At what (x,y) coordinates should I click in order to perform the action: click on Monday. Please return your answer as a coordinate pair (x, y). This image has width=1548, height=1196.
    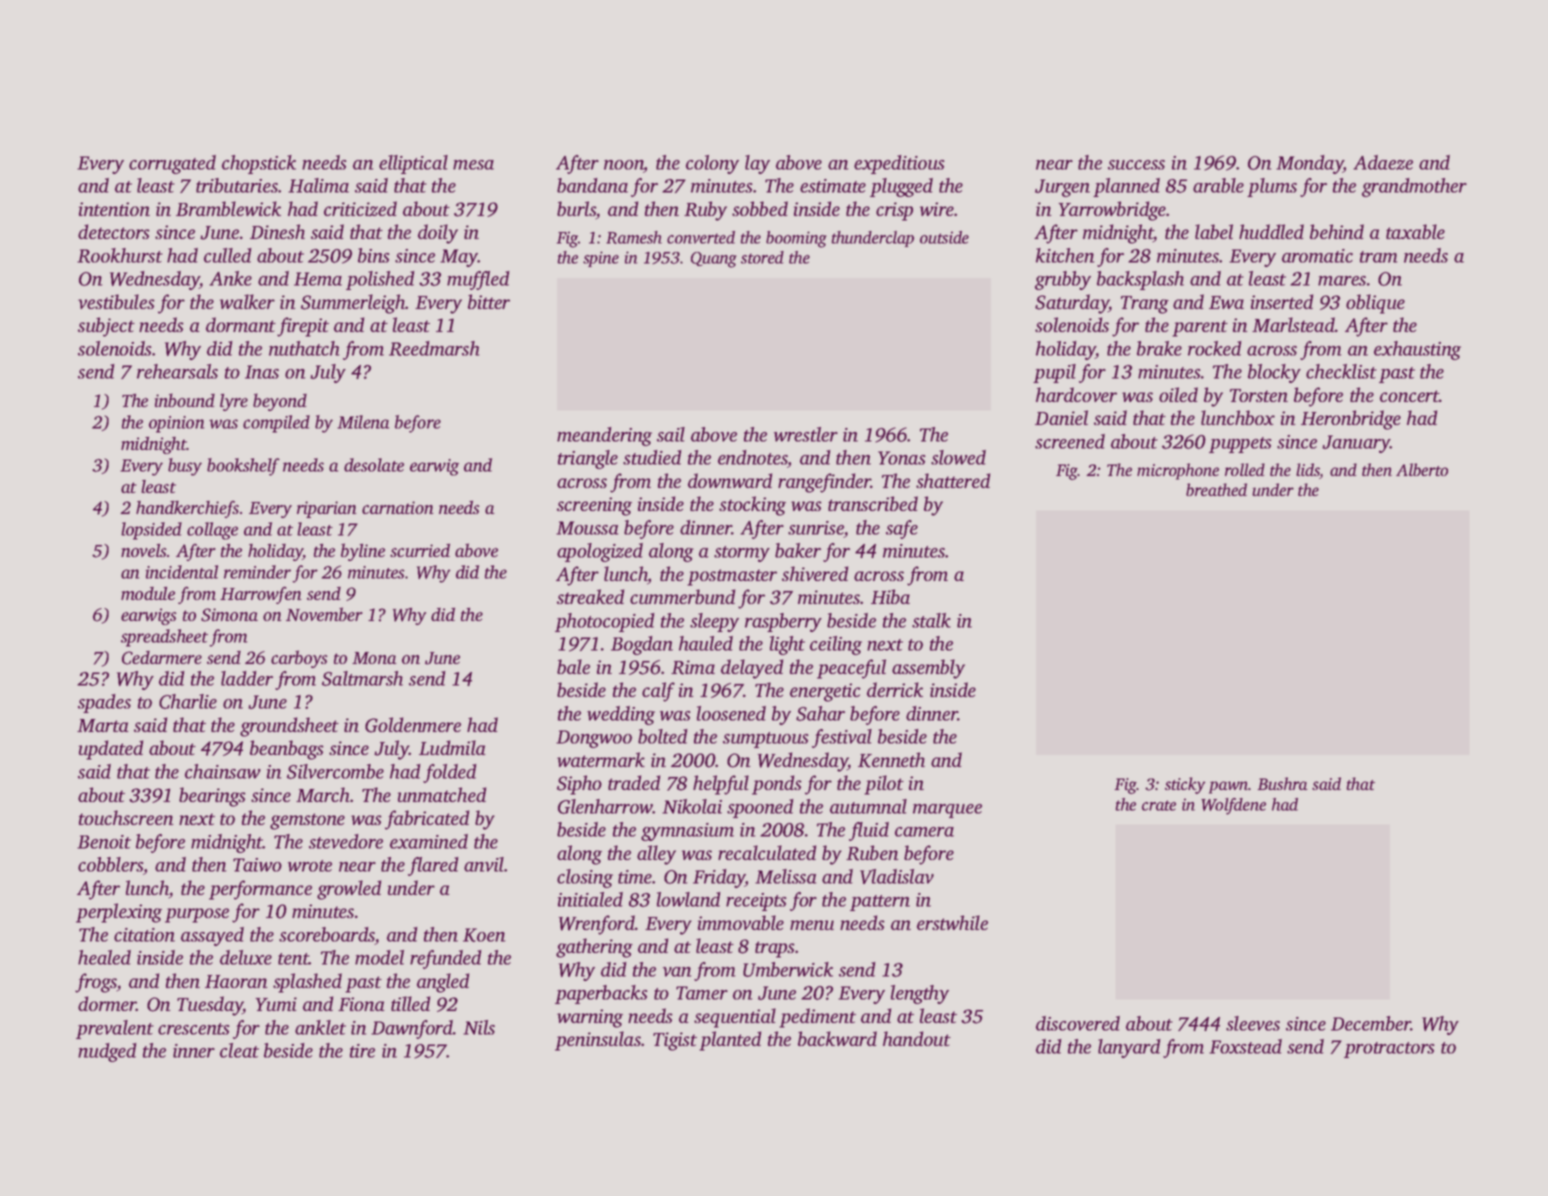
    Looking at the image, I should click on (1310, 164).
